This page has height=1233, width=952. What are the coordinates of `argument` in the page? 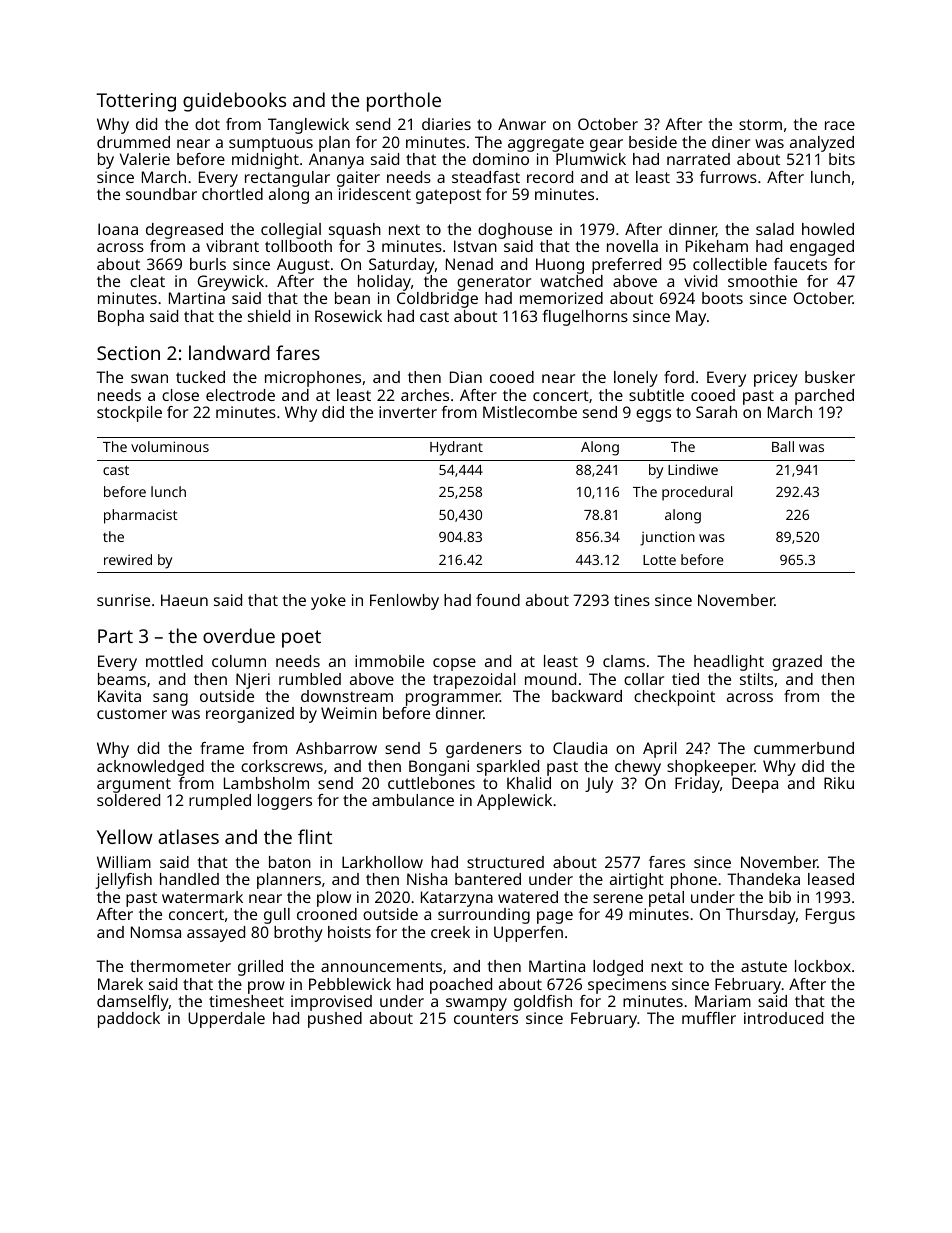 It's located at (134, 785).
